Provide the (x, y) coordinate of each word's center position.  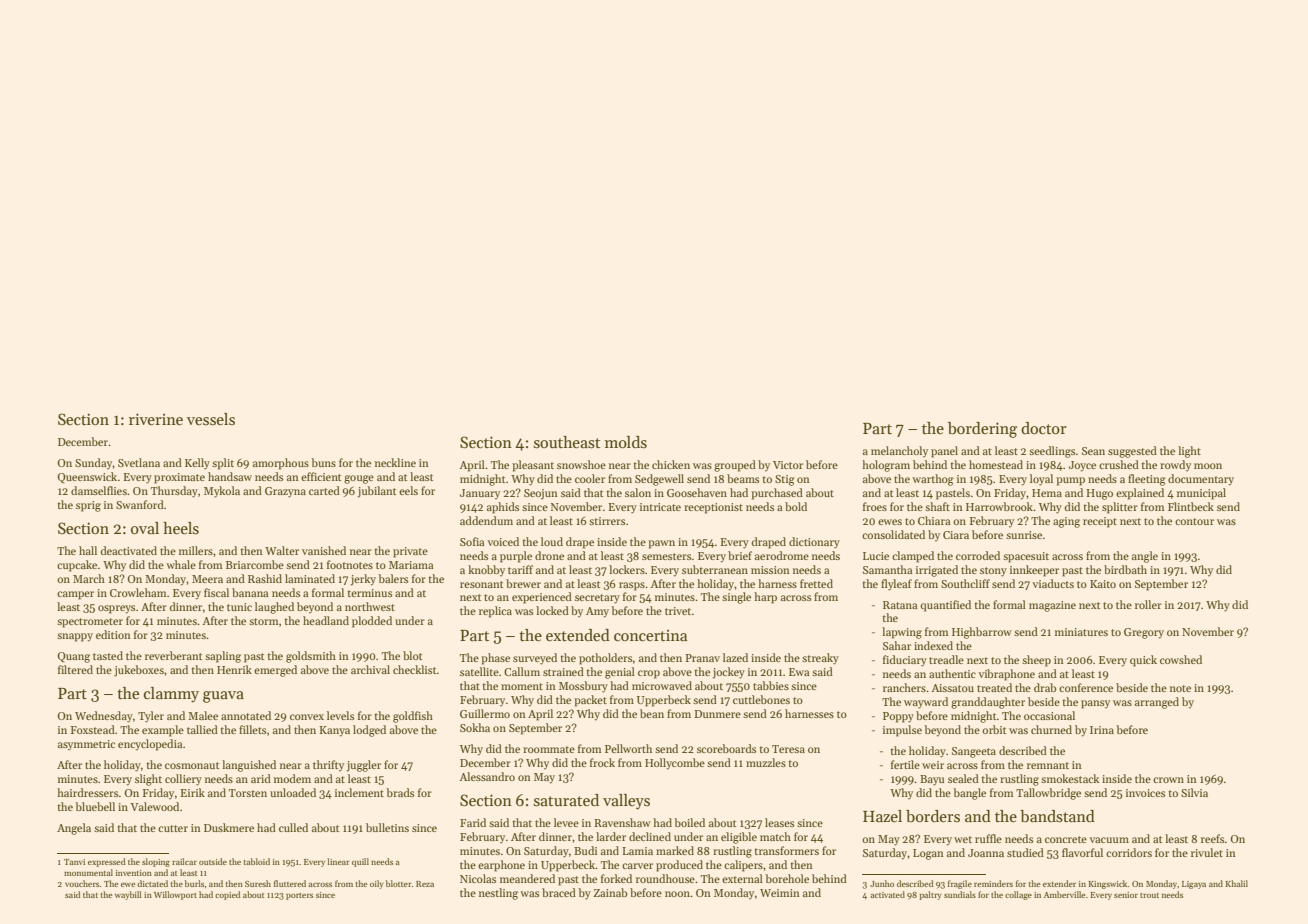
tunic (239, 607)
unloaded (293, 792)
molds (626, 442)
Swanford (140, 504)
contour (1194, 521)
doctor (1044, 428)
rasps (632, 586)
